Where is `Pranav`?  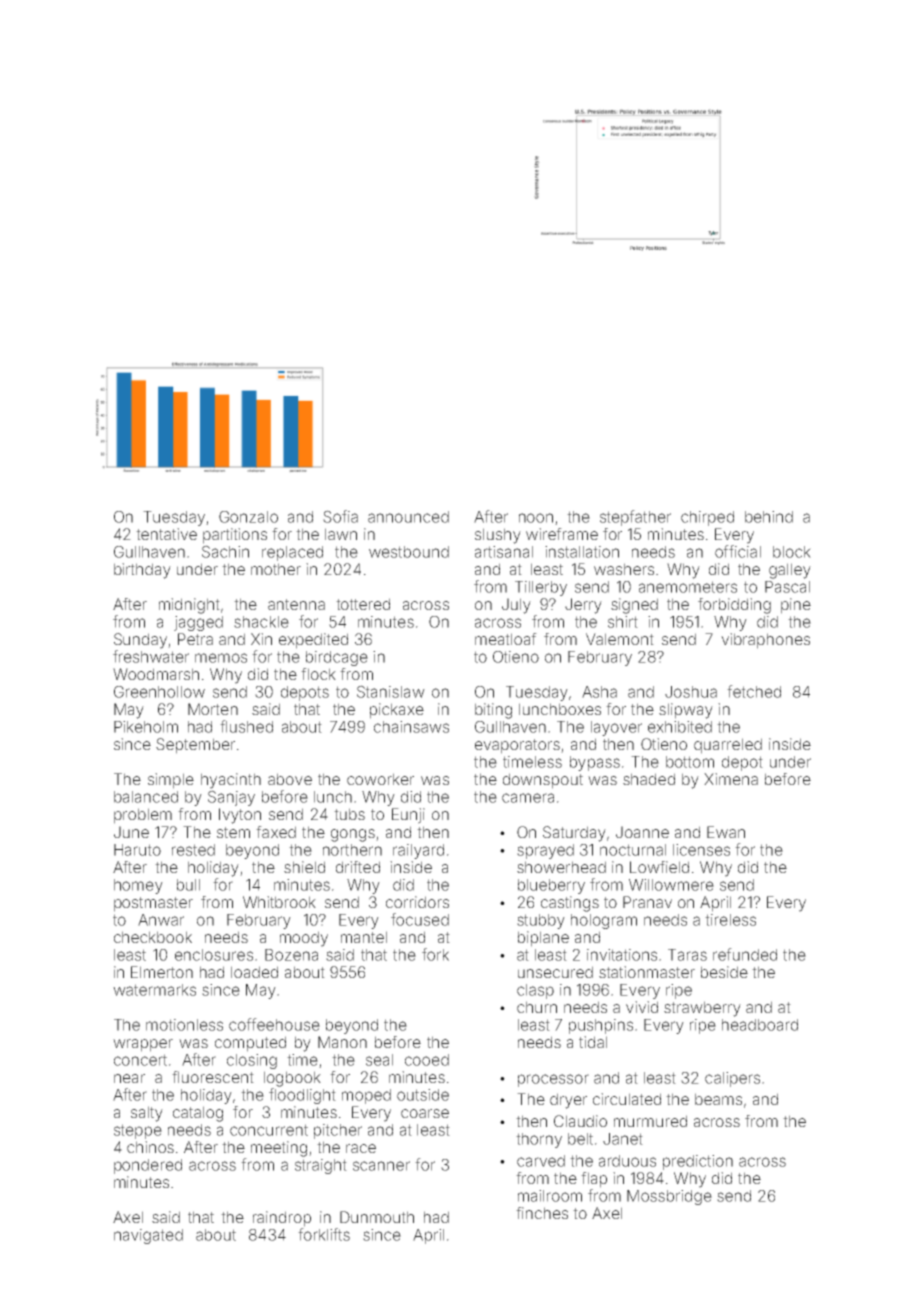 Pranav is located at coordinates (647, 902).
